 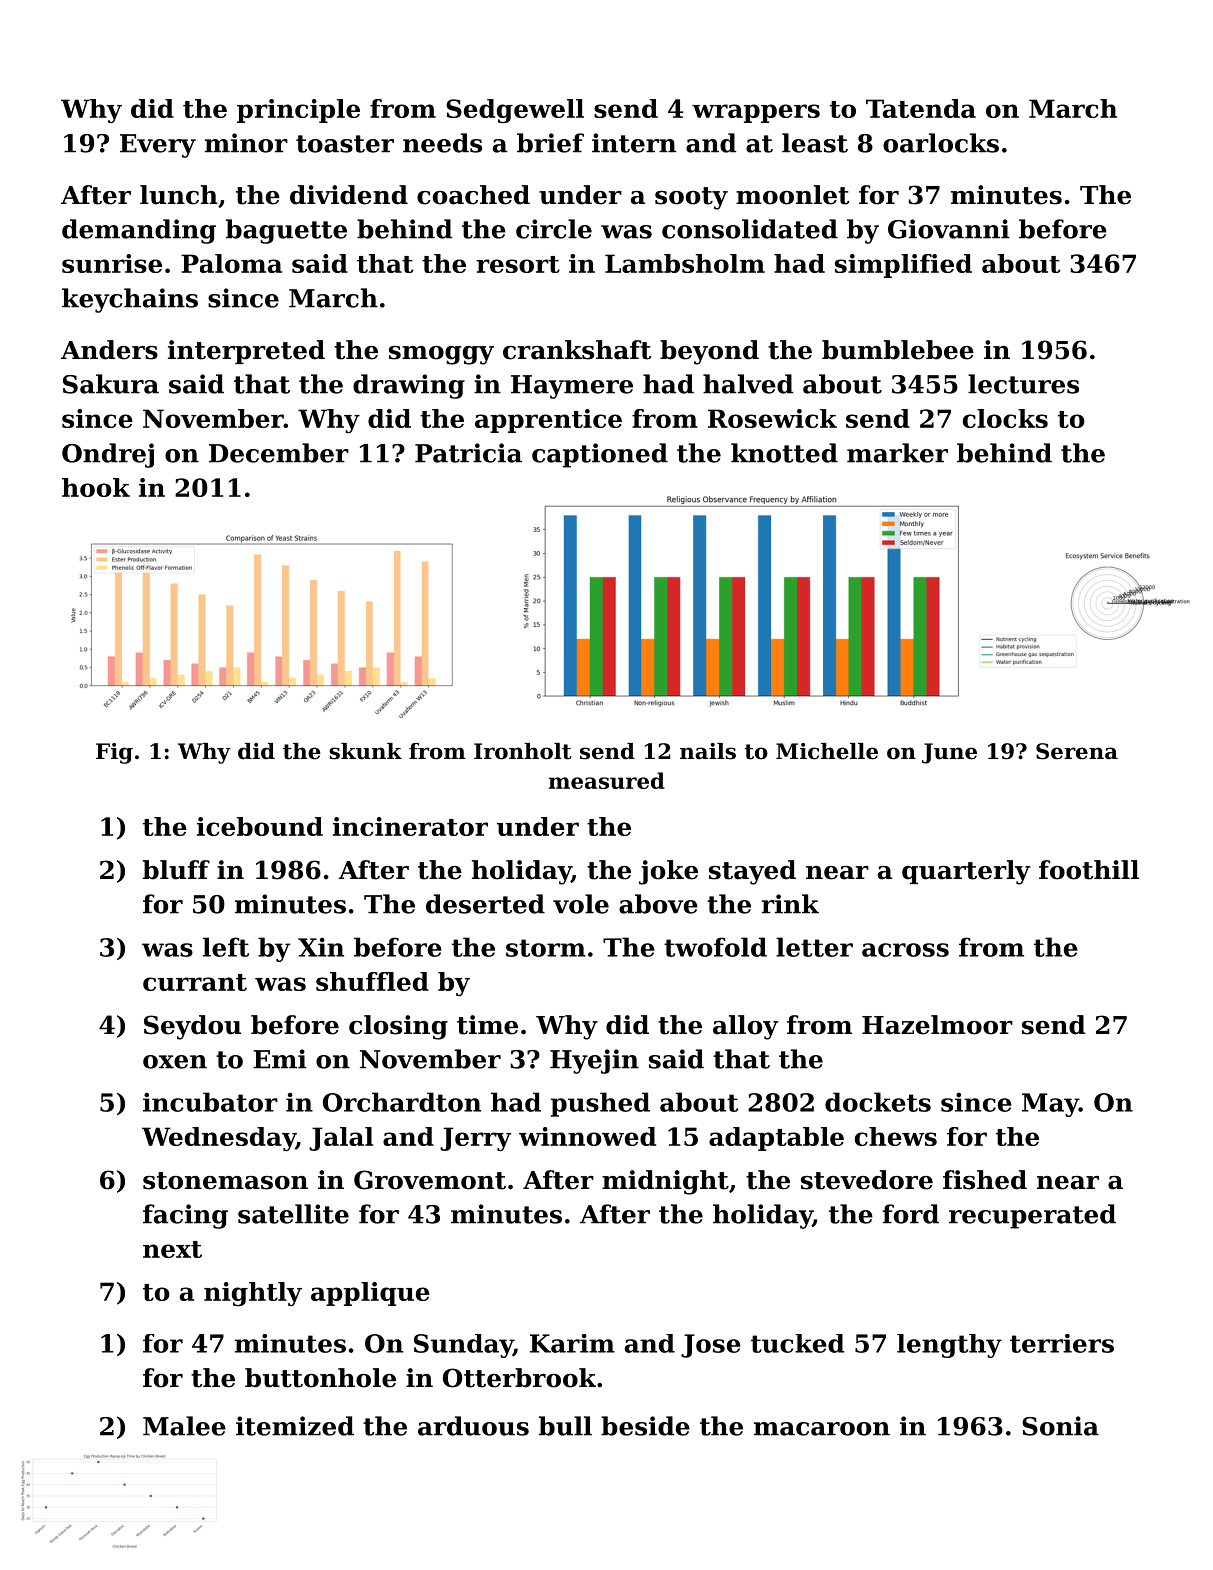 I want to click on Sakura, so click(x=111, y=384).
